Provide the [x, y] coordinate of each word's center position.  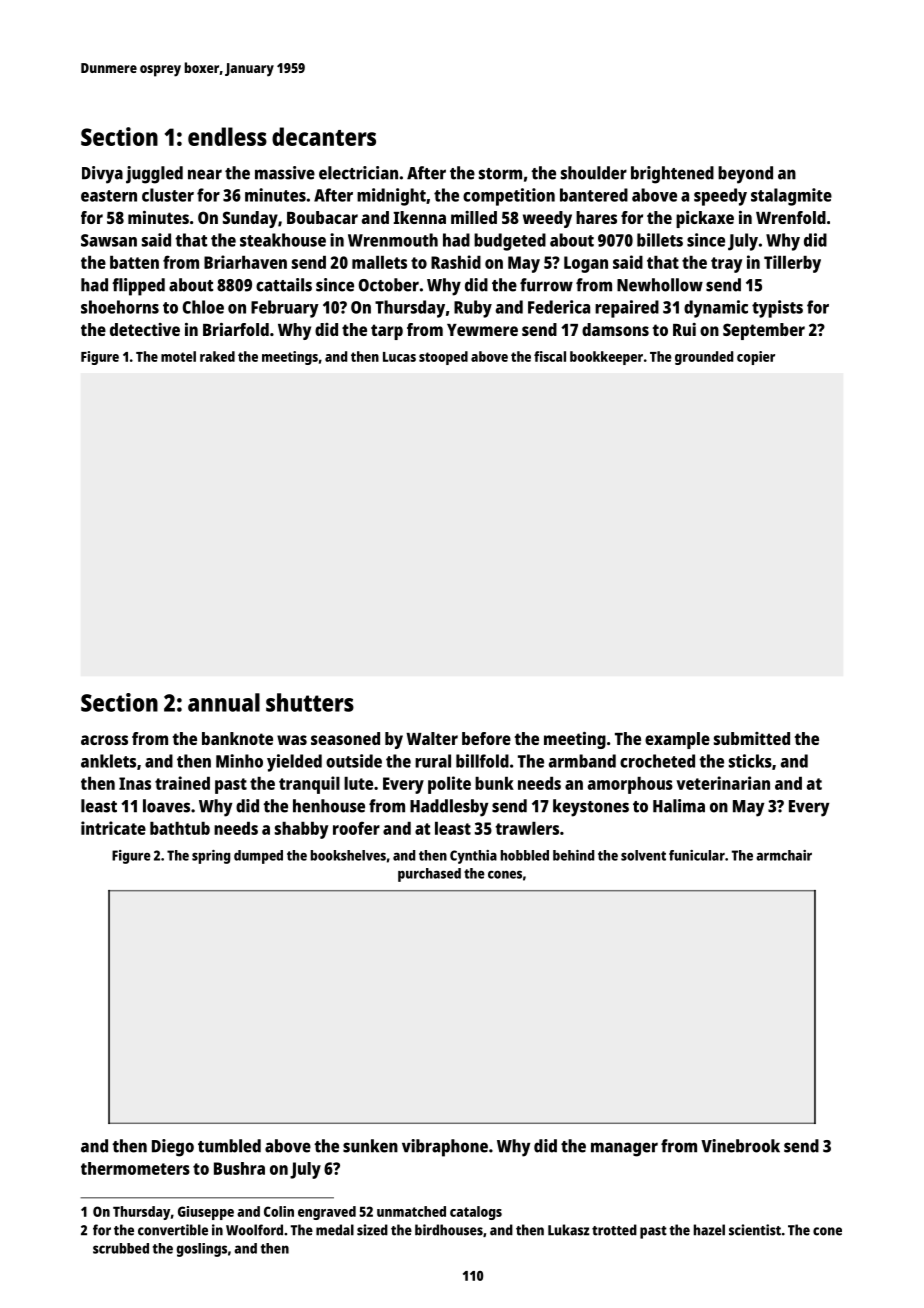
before [486, 738]
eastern [109, 196]
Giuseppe [206, 1213]
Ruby [473, 309]
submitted [752, 738]
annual [224, 702]
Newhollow [660, 285]
